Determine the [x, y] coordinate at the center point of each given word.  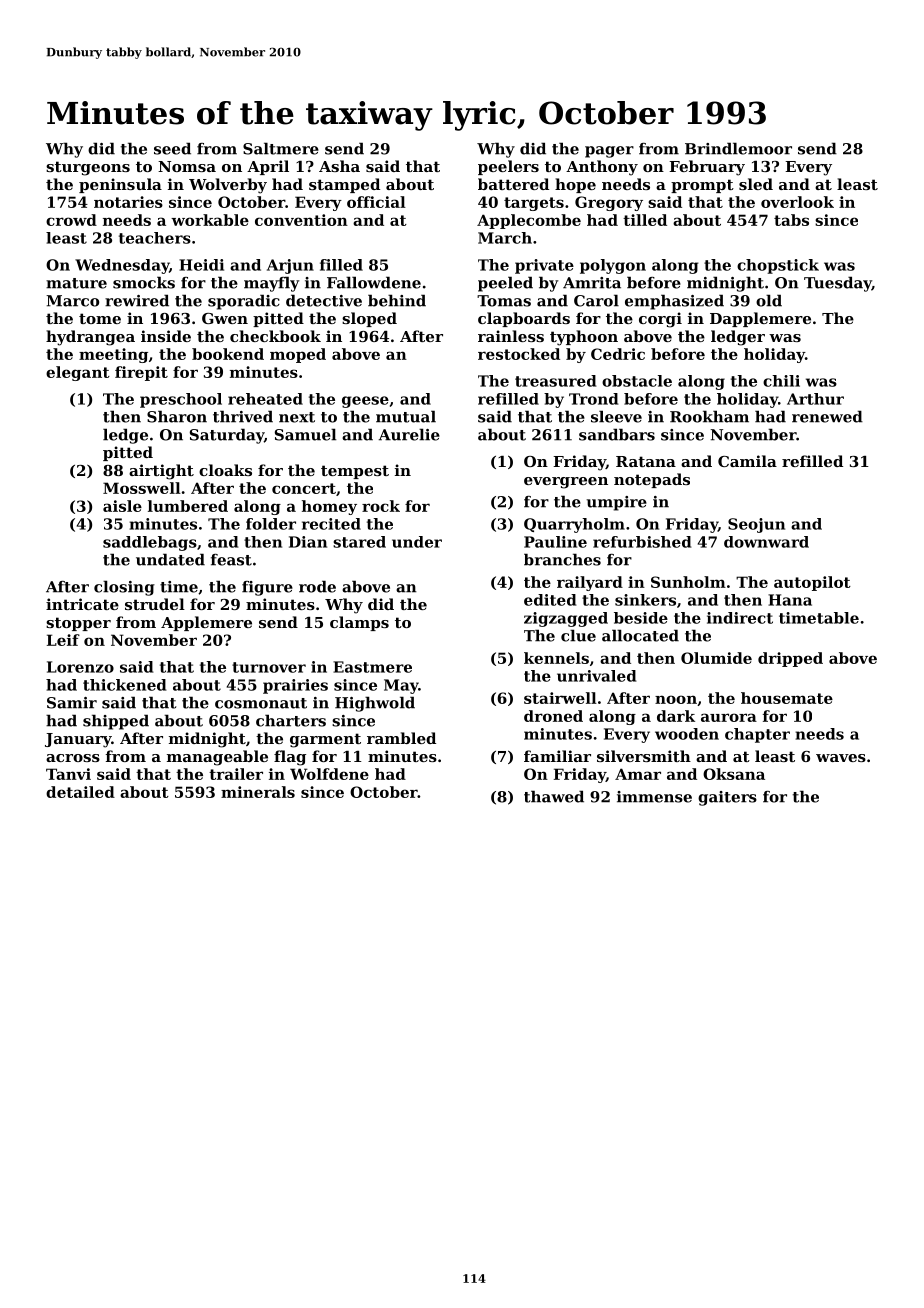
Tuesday [838, 284]
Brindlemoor [738, 148]
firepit [141, 373]
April [268, 167]
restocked [519, 354]
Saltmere [281, 148]
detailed [80, 792]
